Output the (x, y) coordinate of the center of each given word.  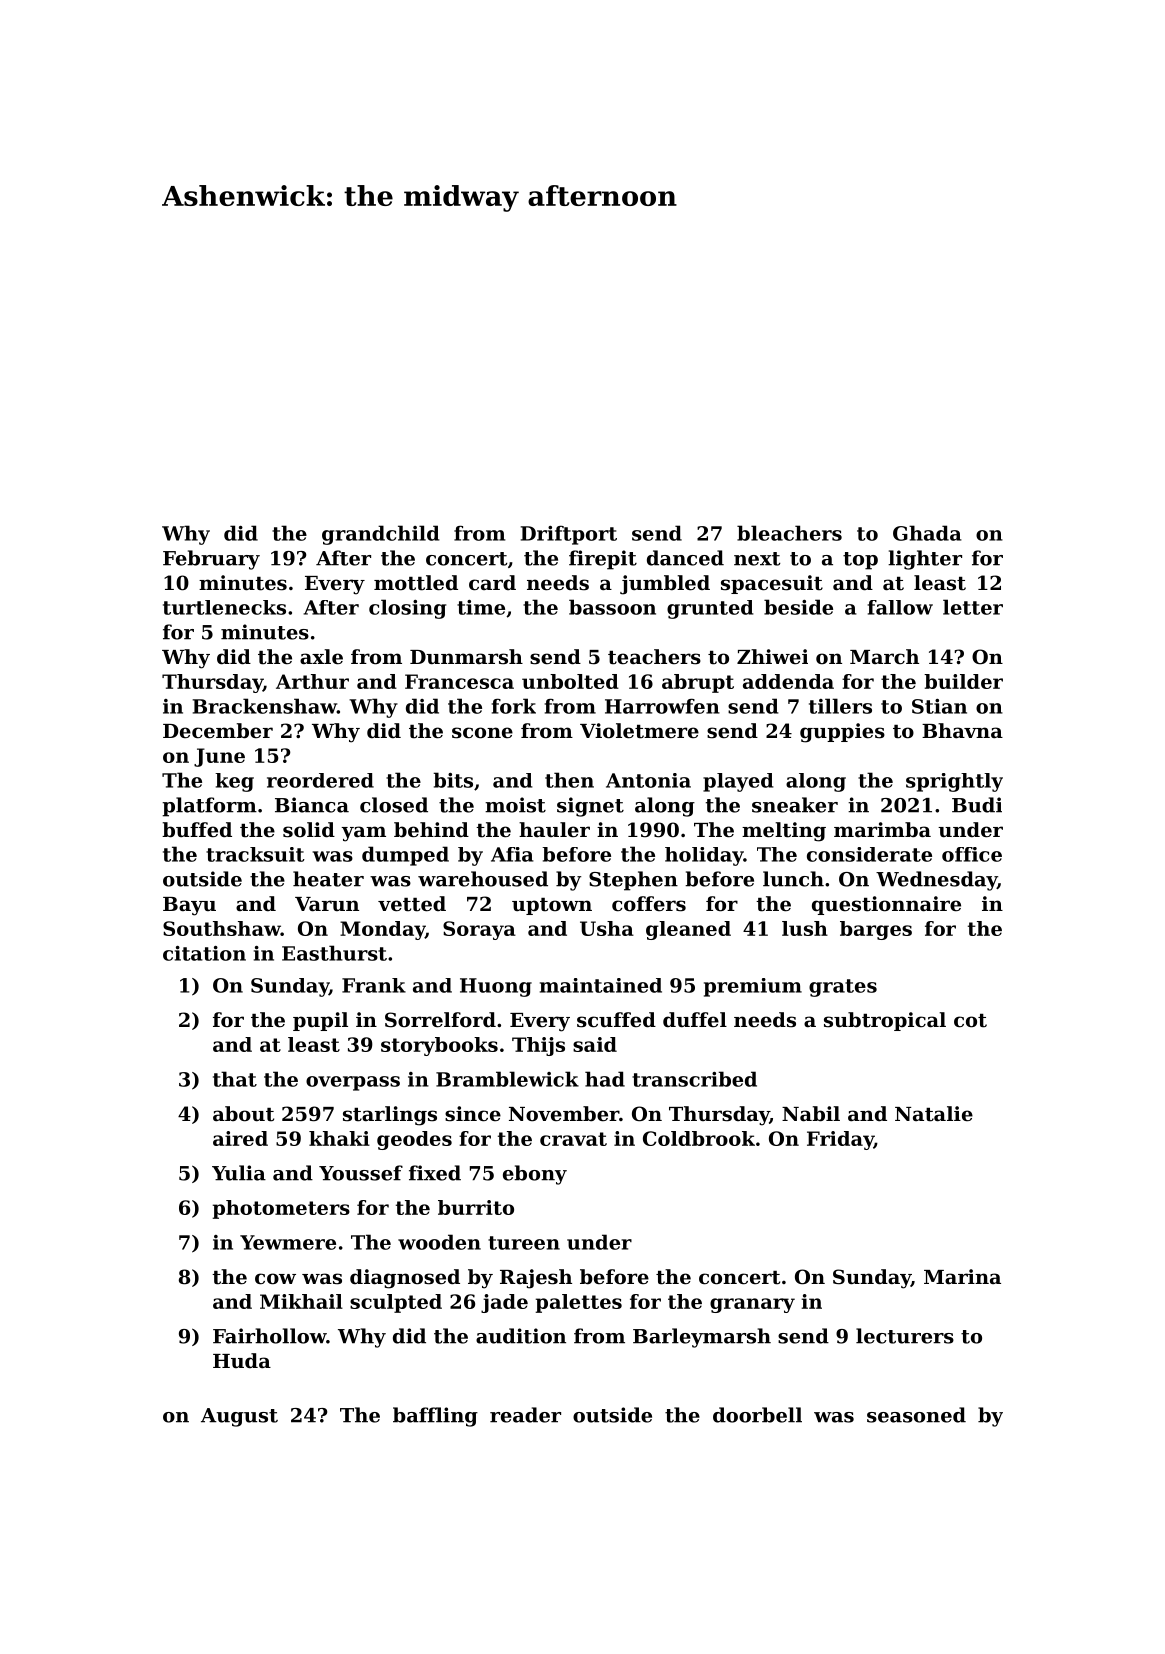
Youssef (361, 1173)
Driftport (569, 535)
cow (275, 1279)
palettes (579, 1303)
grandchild (381, 535)
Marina (962, 1276)
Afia (512, 854)
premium (753, 987)
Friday (840, 1140)
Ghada (927, 533)
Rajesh (536, 1279)
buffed (197, 830)
